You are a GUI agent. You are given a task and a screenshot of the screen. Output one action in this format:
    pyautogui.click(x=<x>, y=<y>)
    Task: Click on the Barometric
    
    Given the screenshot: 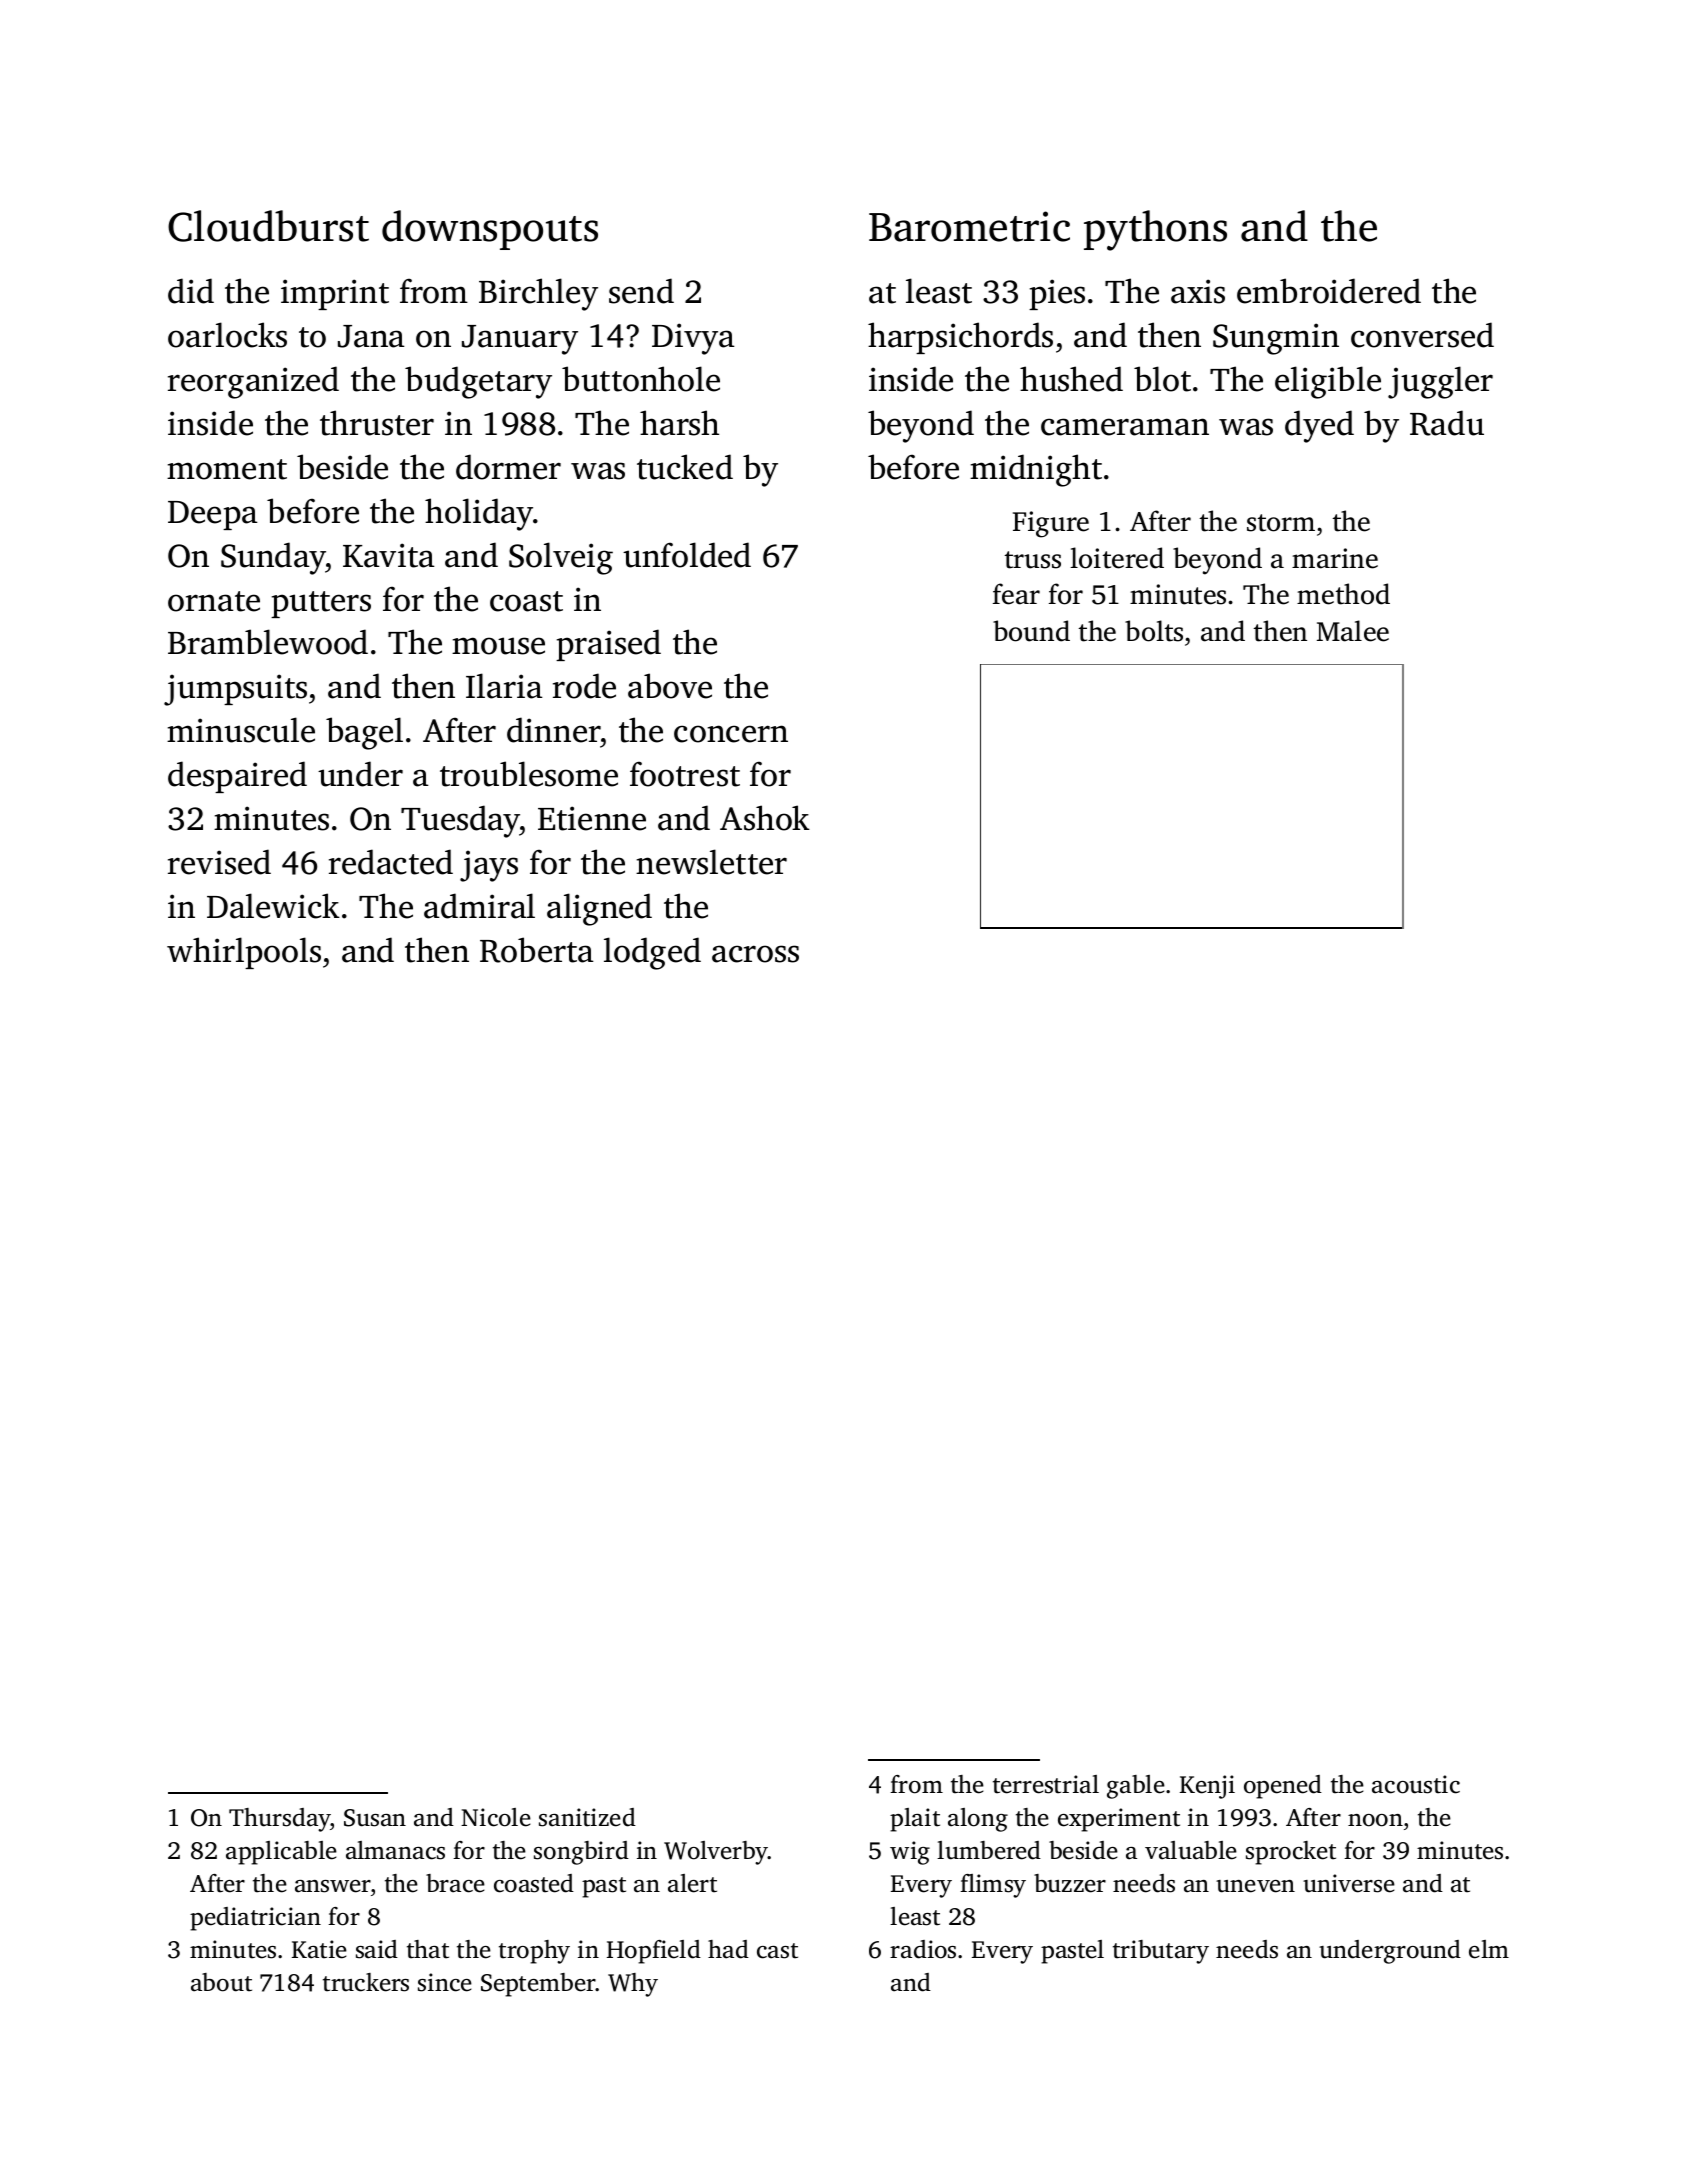 What is the action you would take?
    pyautogui.click(x=969, y=226)
